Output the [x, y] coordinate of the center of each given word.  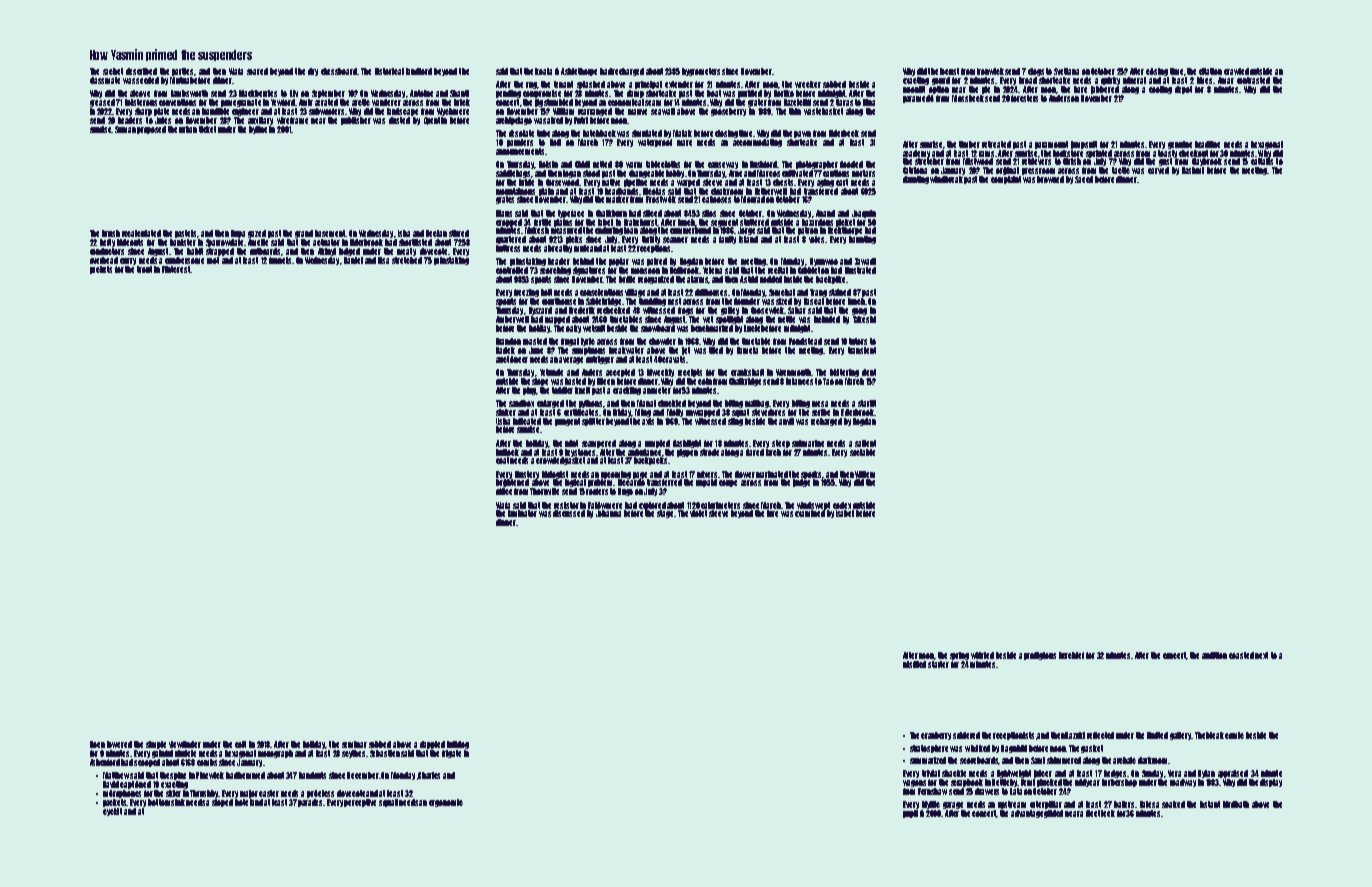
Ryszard [540, 311]
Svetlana [1066, 71]
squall [388, 803]
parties [182, 72]
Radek [505, 350]
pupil [910, 814]
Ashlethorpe [579, 72]
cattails [1262, 161]
